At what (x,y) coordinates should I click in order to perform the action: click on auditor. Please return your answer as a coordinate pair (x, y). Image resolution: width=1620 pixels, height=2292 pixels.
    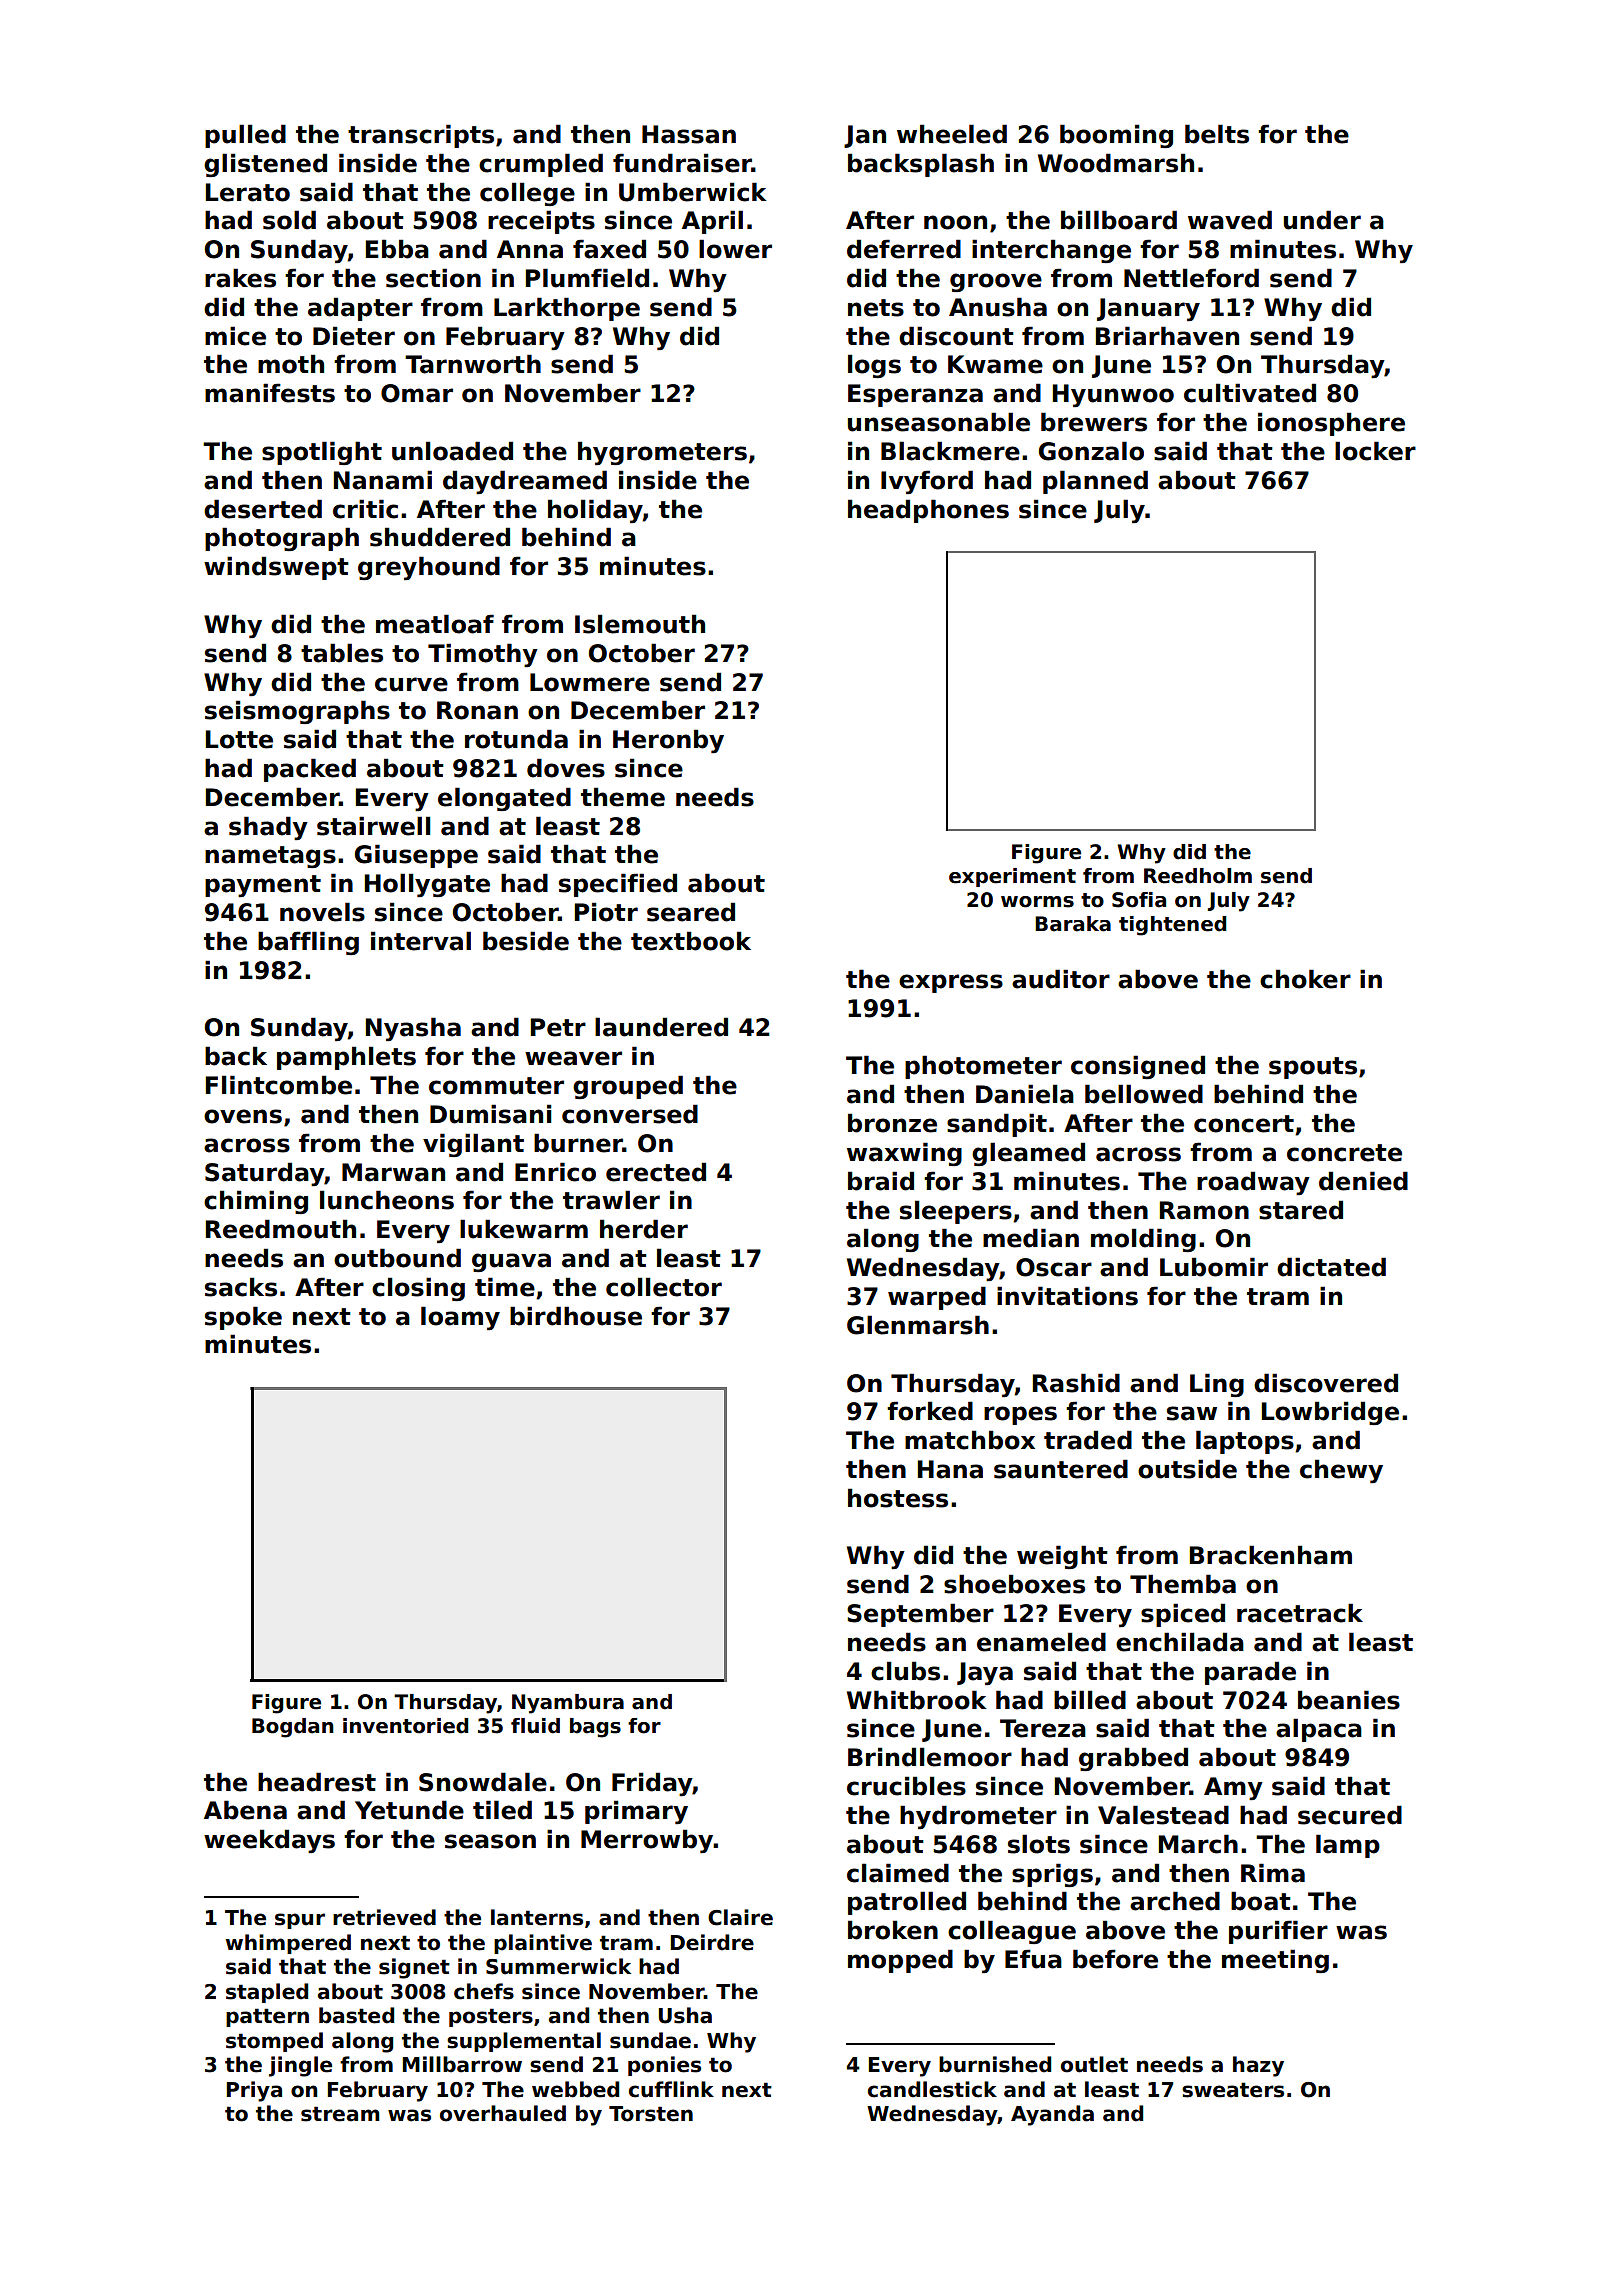
    Looking at the image, I should click on (1061, 979).
